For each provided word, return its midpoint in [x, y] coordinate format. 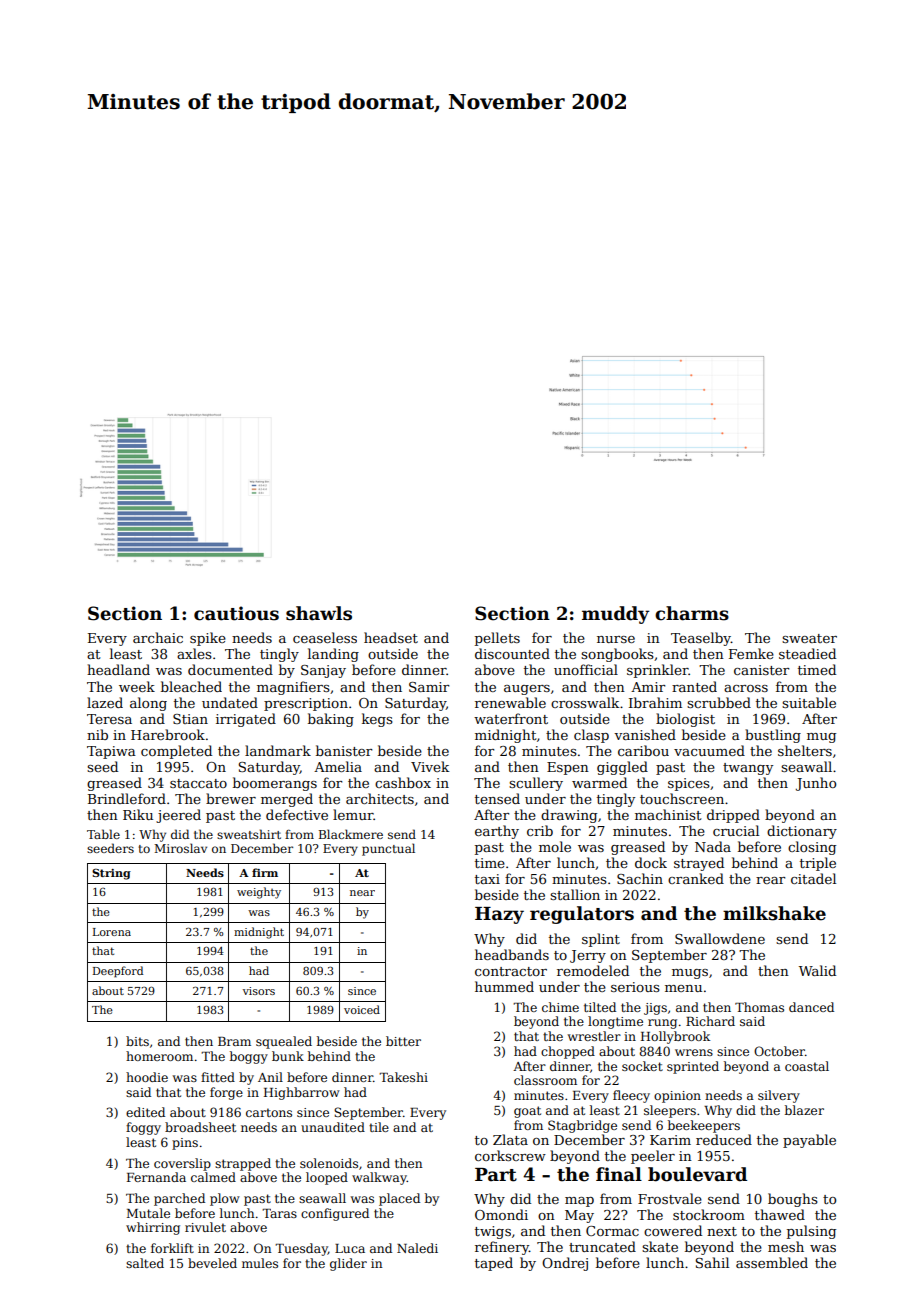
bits [137, 1041]
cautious [236, 613]
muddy [615, 615]
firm [265, 872]
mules [260, 1263]
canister [761, 670]
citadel [813, 878]
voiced [362, 1009]
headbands [512, 954]
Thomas [759, 1007]
